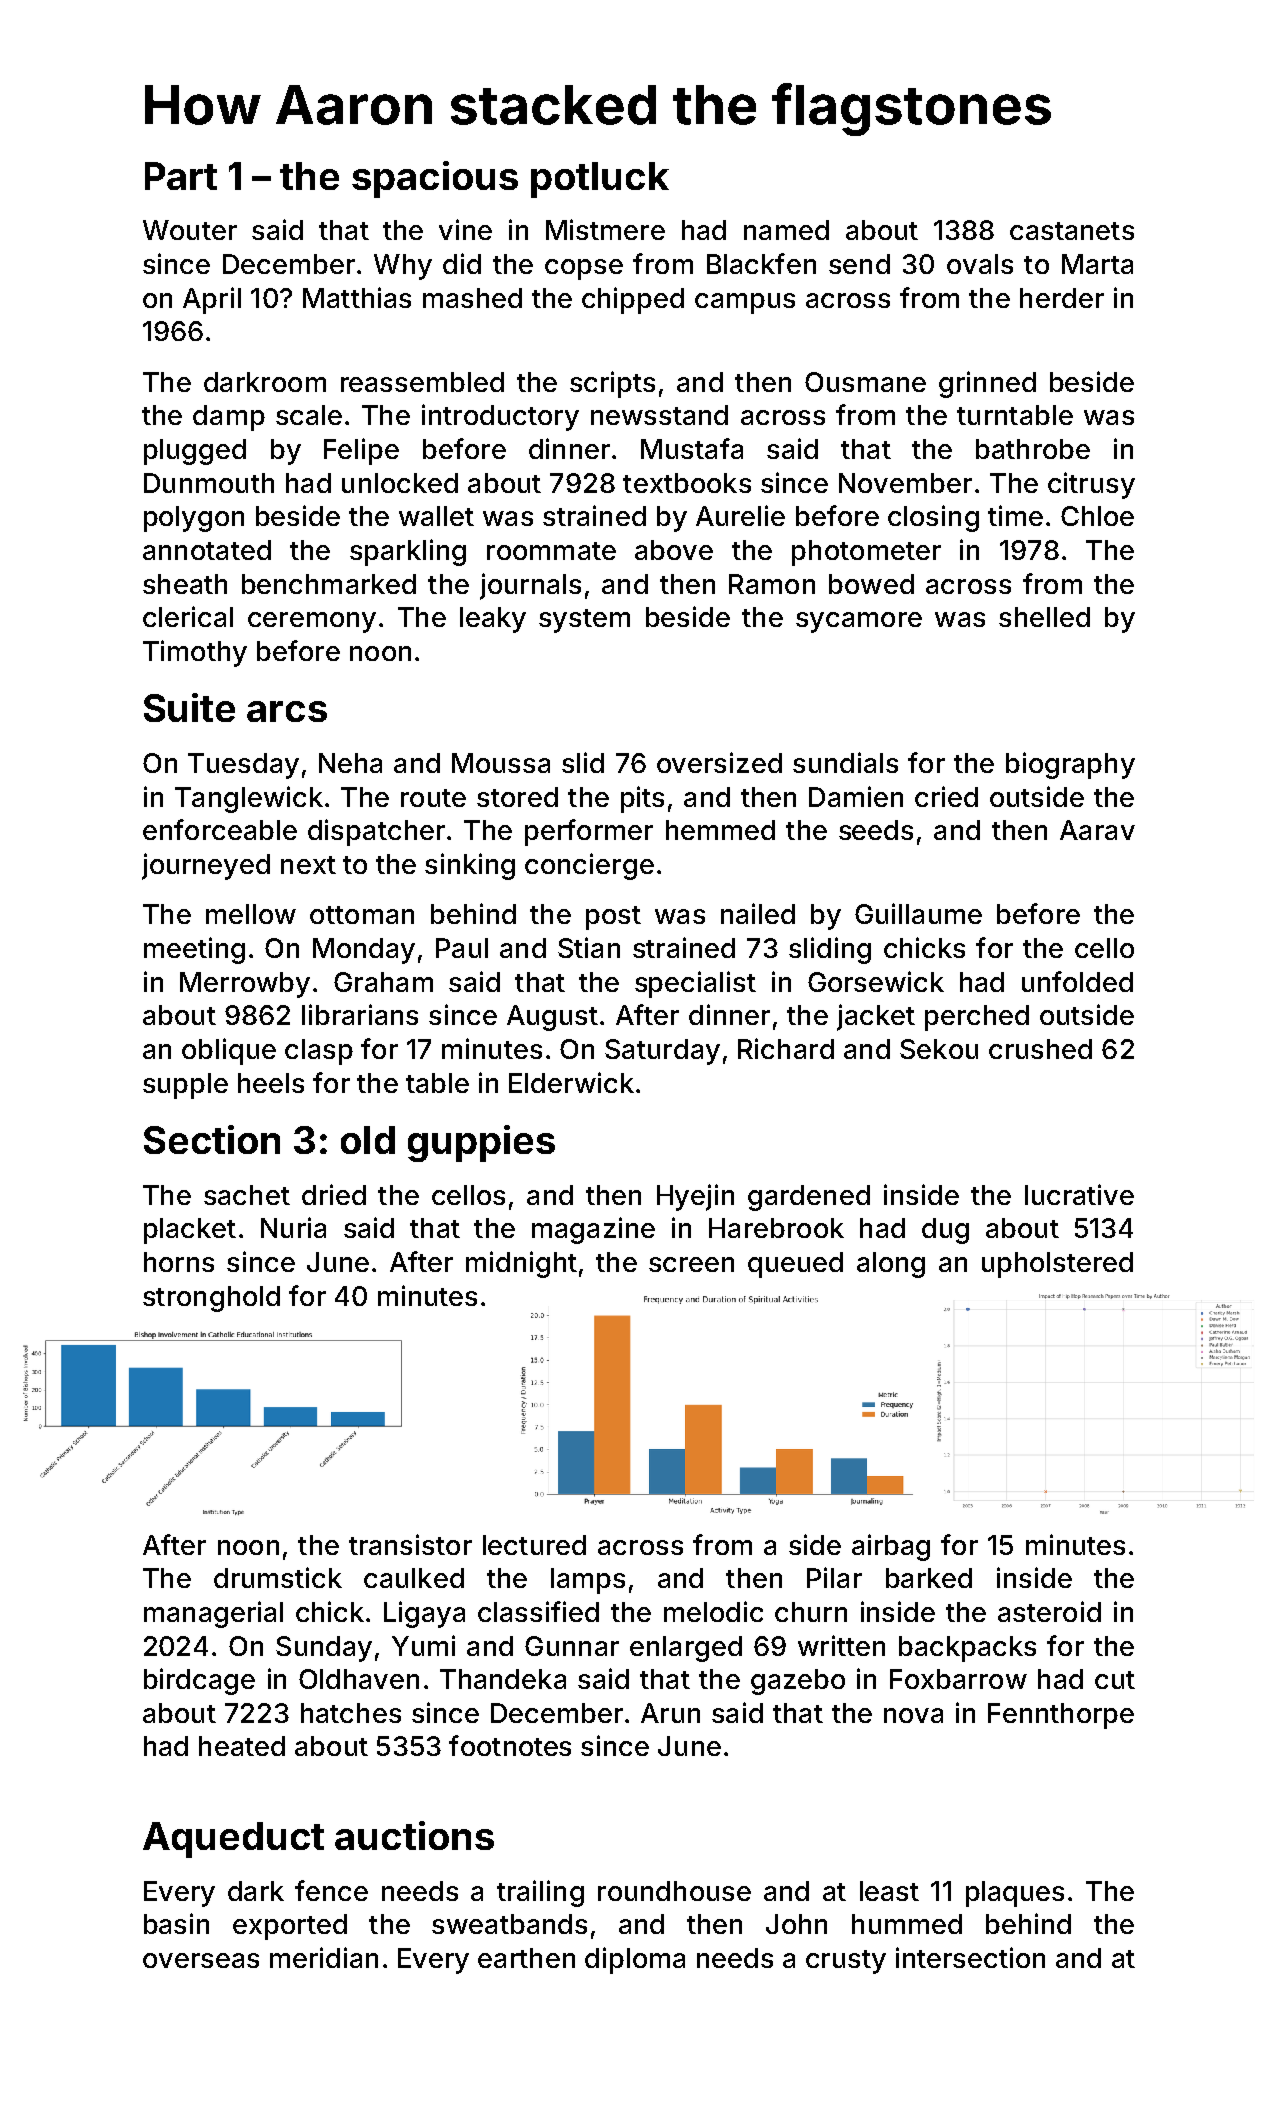  What do you see at coordinates (510, 1745) in the screenshot?
I see `footnotes` at bounding box center [510, 1745].
